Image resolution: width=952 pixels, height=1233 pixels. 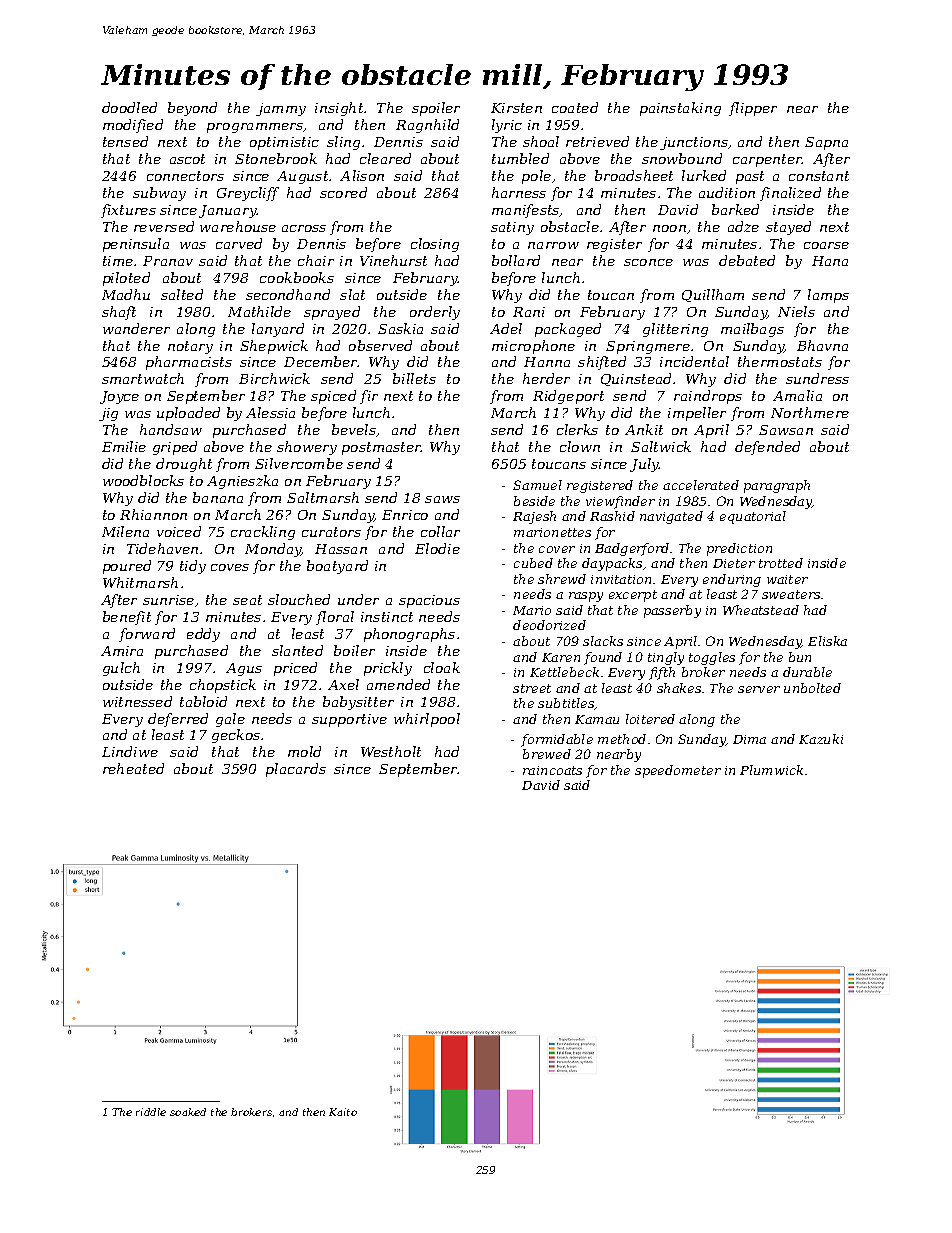 What do you see at coordinates (533, 347) in the screenshot?
I see `microphone` at bounding box center [533, 347].
